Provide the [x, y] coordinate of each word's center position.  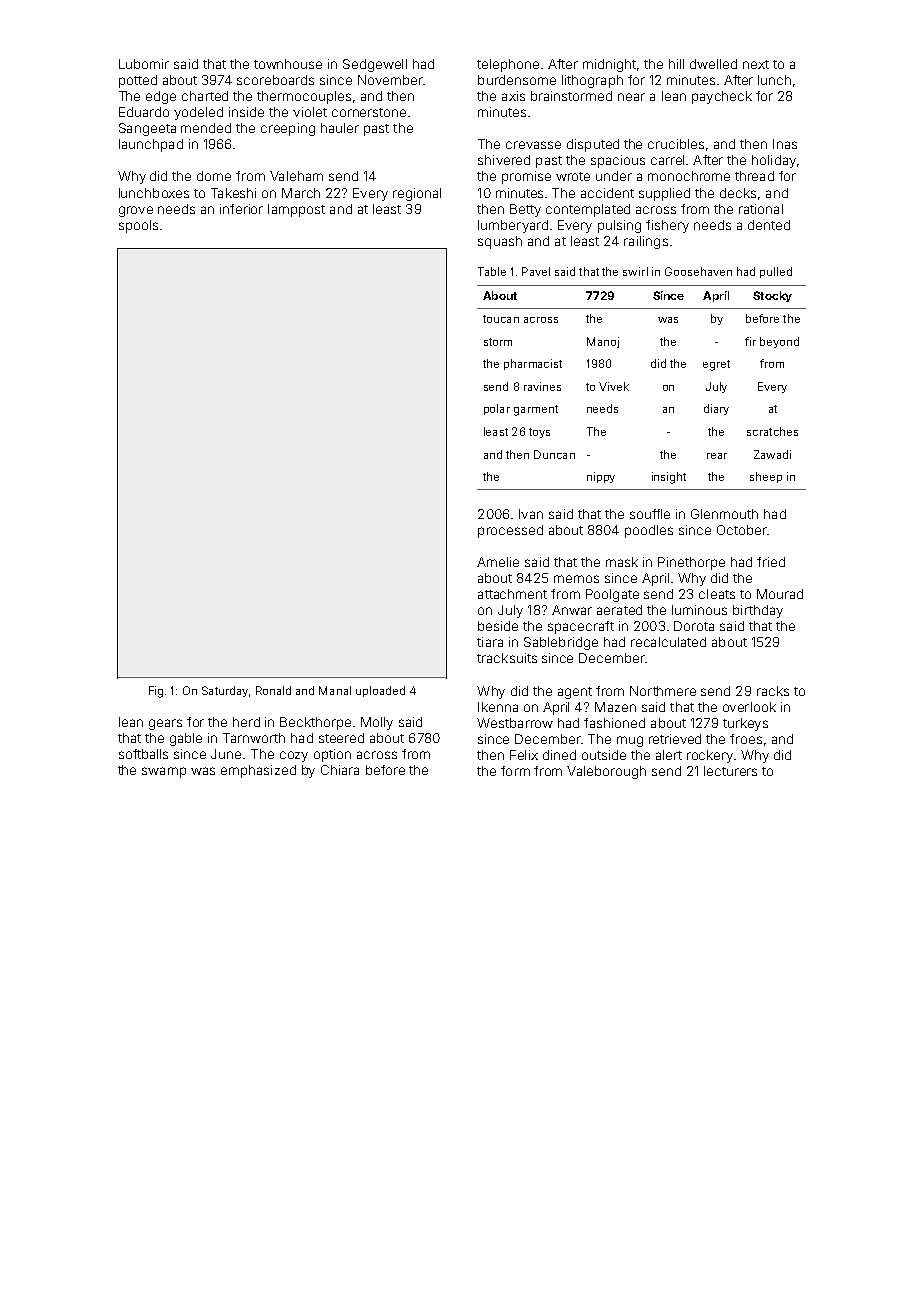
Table [492, 271]
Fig [156, 692]
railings [646, 242]
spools [138, 226]
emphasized [258, 771]
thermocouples [304, 97]
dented [769, 225]
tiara [490, 642]
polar [497, 409]
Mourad [780, 594]
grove [136, 211]
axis [513, 96]
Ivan [531, 514]
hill [676, 64]
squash [500, 242]
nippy [601, 477]
